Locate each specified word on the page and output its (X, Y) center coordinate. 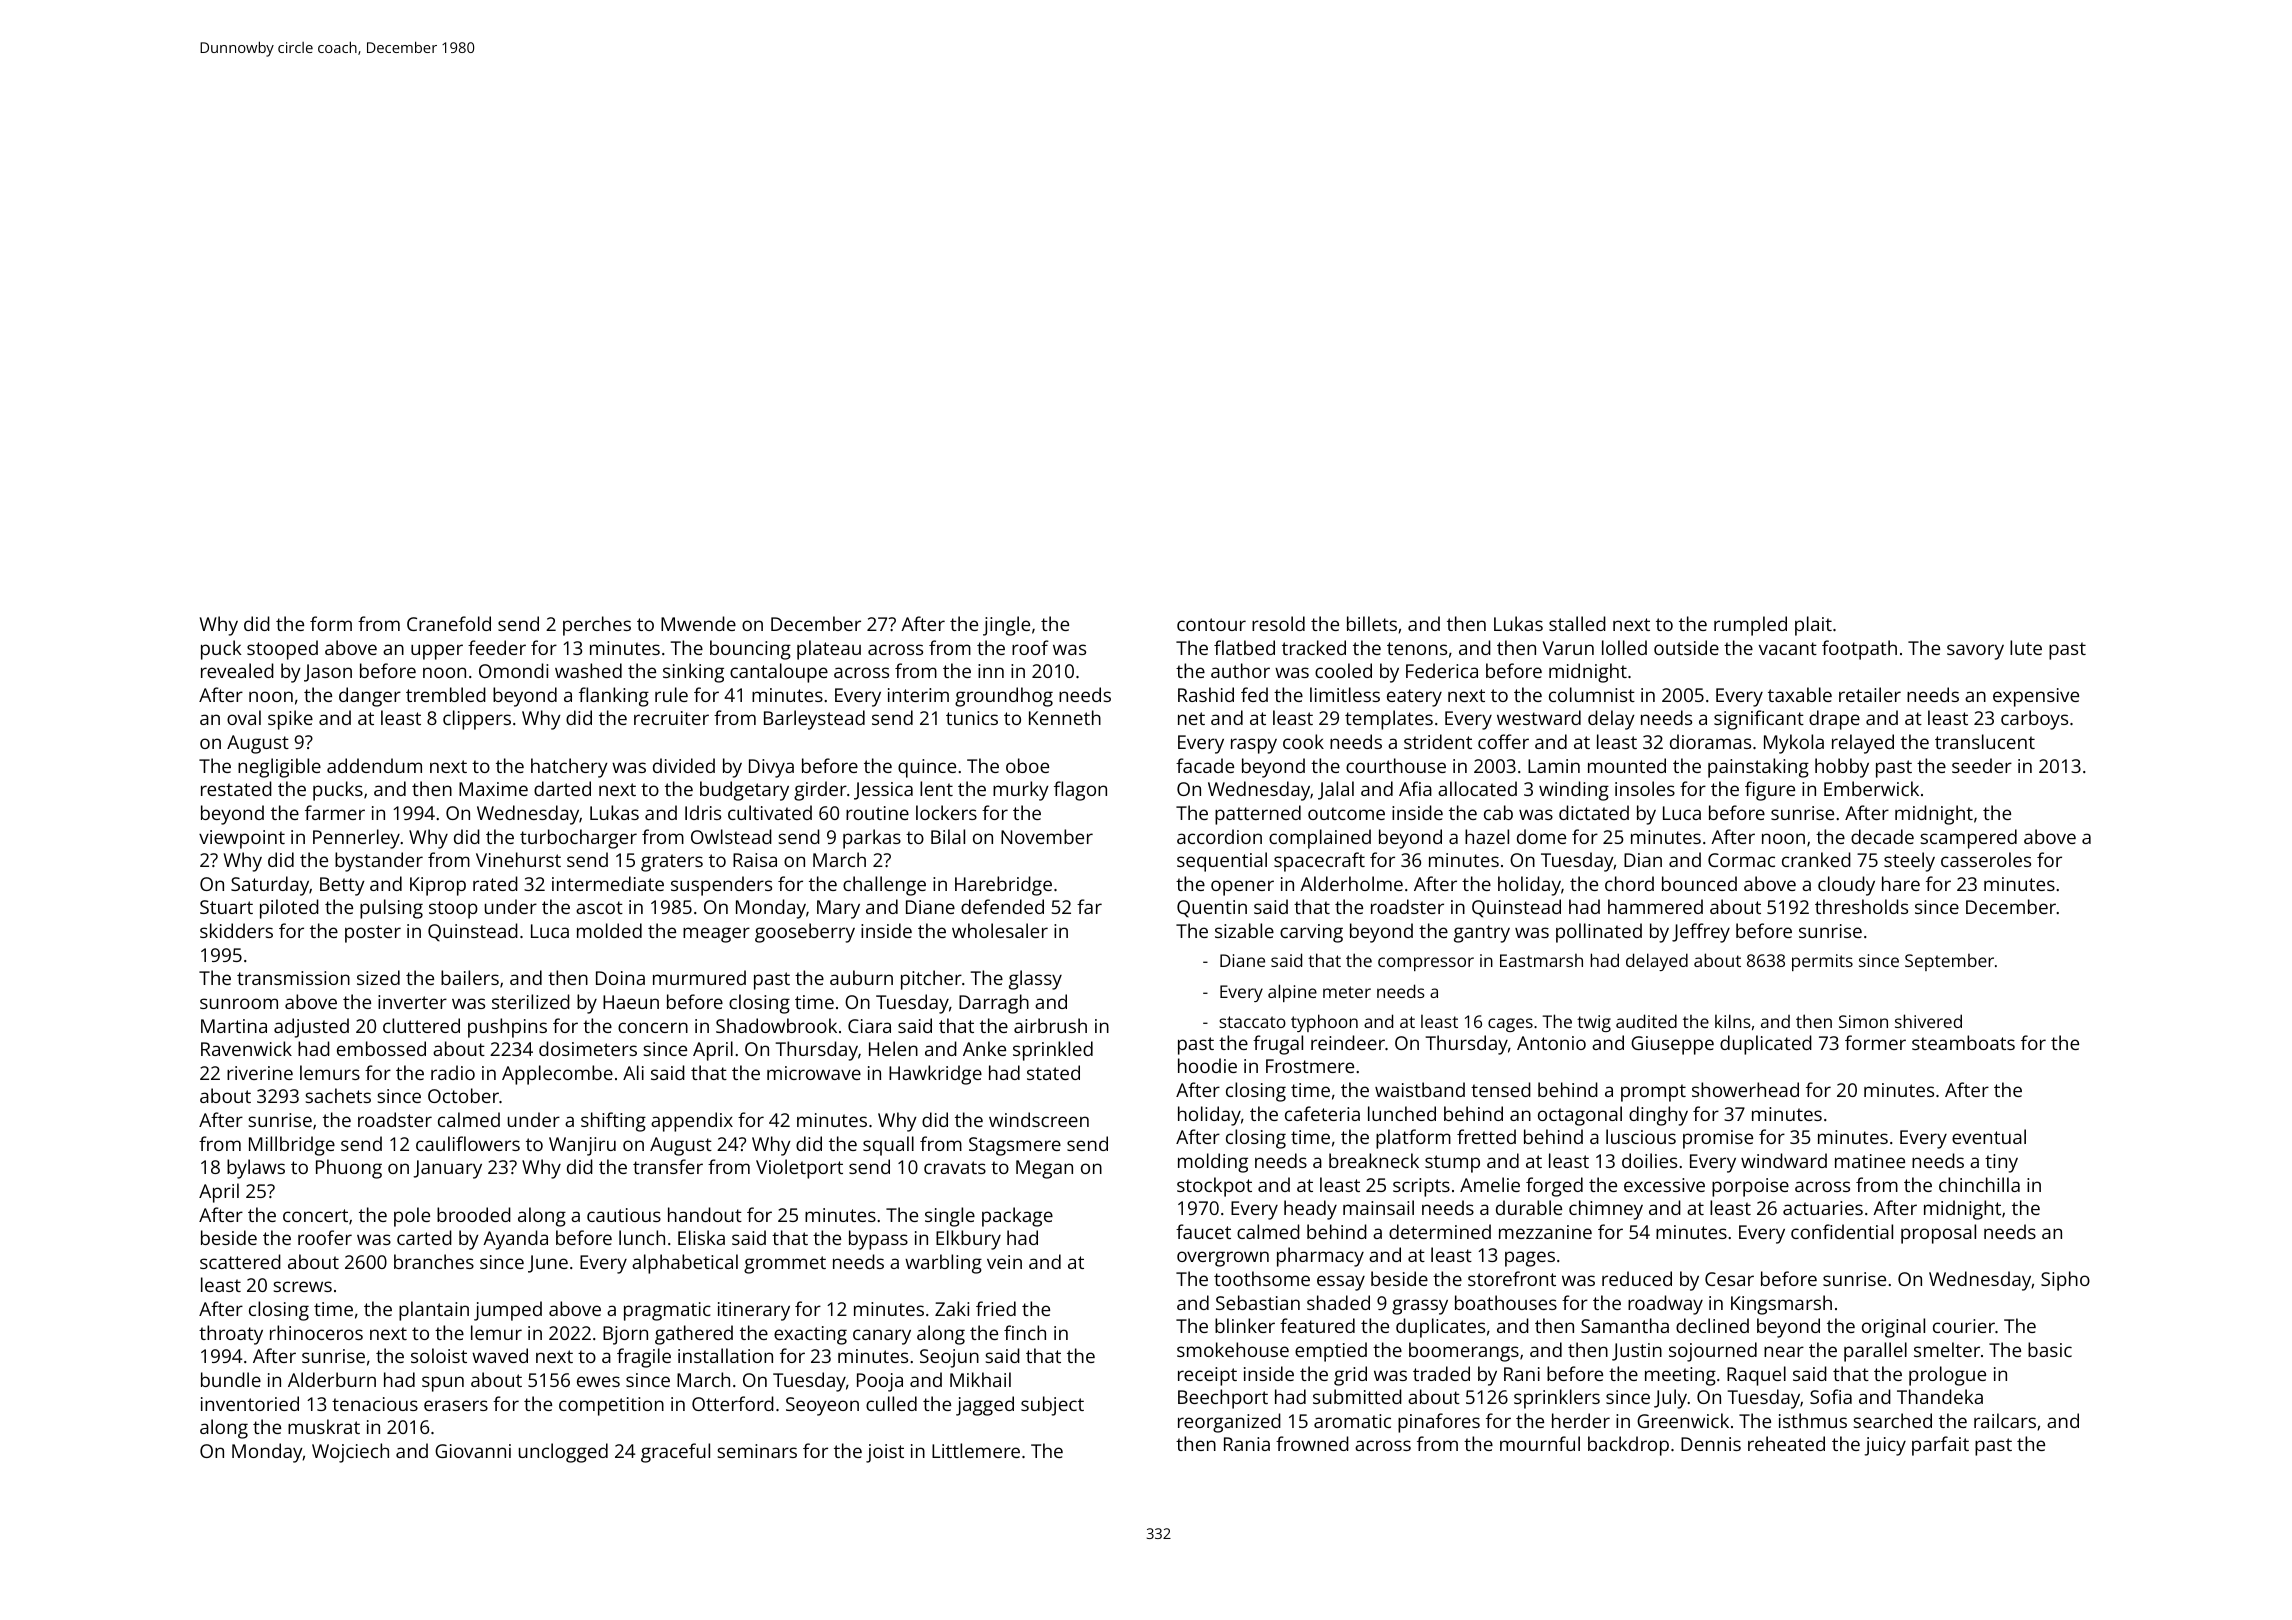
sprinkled (1053, 1051)
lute (2026, 647)
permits (1822, 962)
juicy (1885, 1446)
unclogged (563, 1453)
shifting (613, 1122)
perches (597, 626)
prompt (1653, 1093)
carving (1311, 933)
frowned (1312, 1443)
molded (609, 930)
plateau (829, 650)
